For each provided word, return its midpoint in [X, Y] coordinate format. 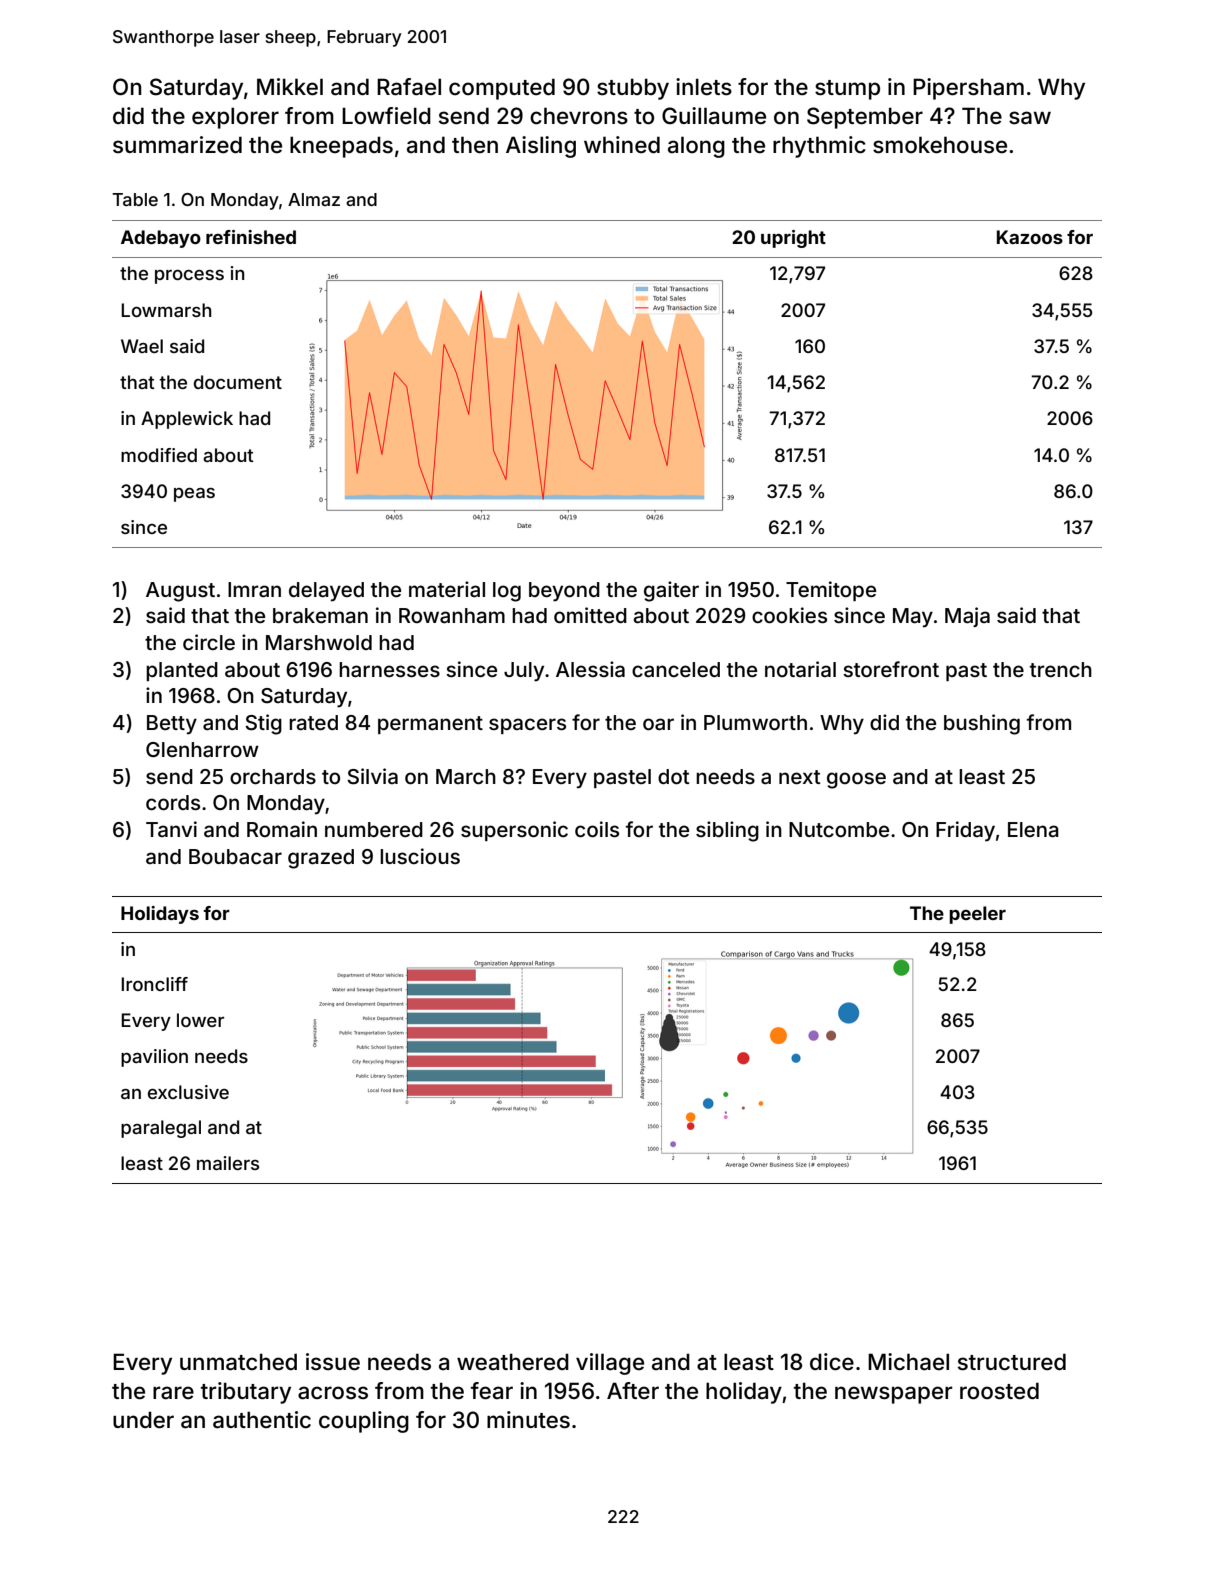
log [507, 592]
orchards [273, 776]
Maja [967, 617]
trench [1061, 669]
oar [658, 724]
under [143, 1420]
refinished [251, 237]
